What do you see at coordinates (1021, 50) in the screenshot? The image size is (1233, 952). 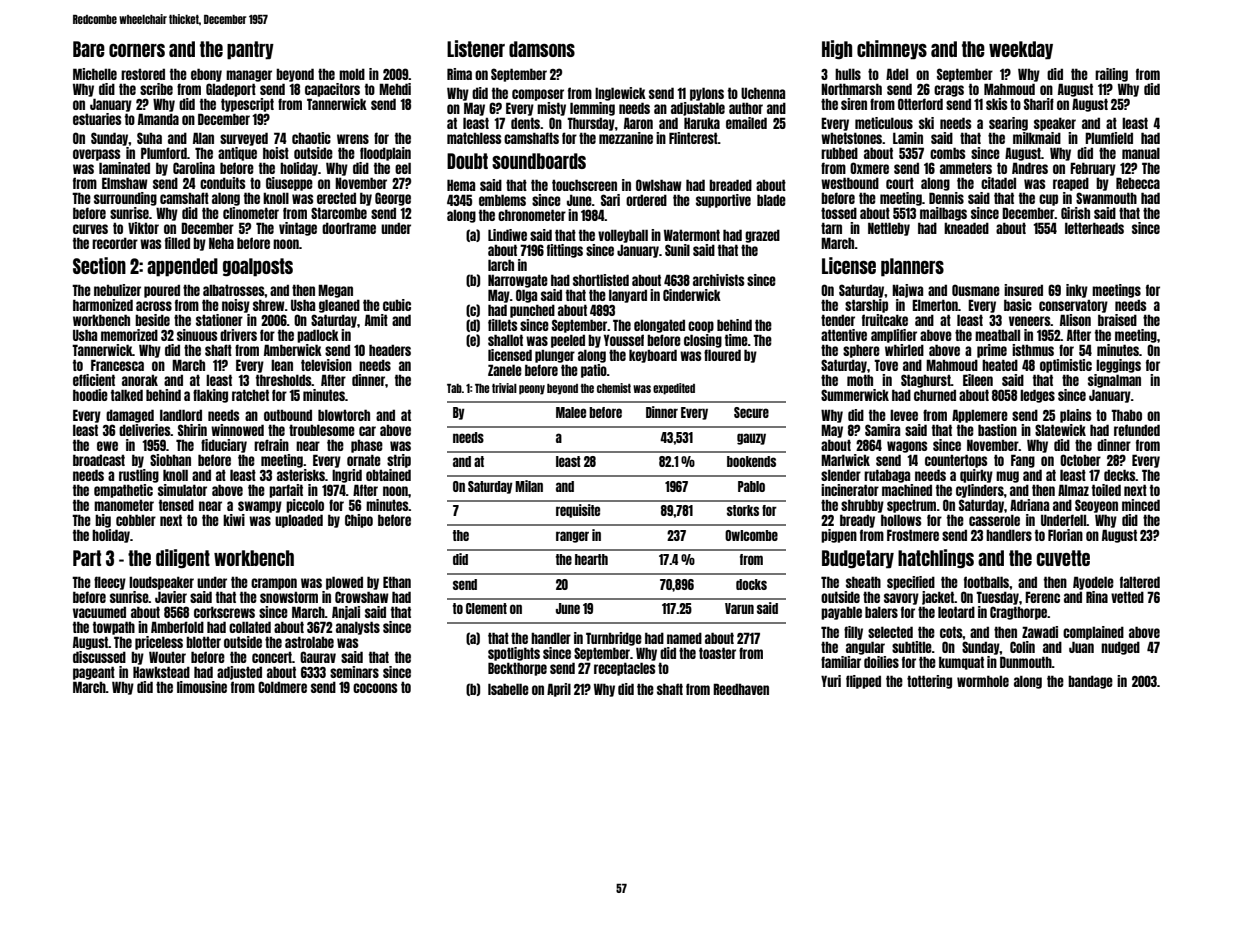 I see `weekday` at bounding box center [1021, 50].
